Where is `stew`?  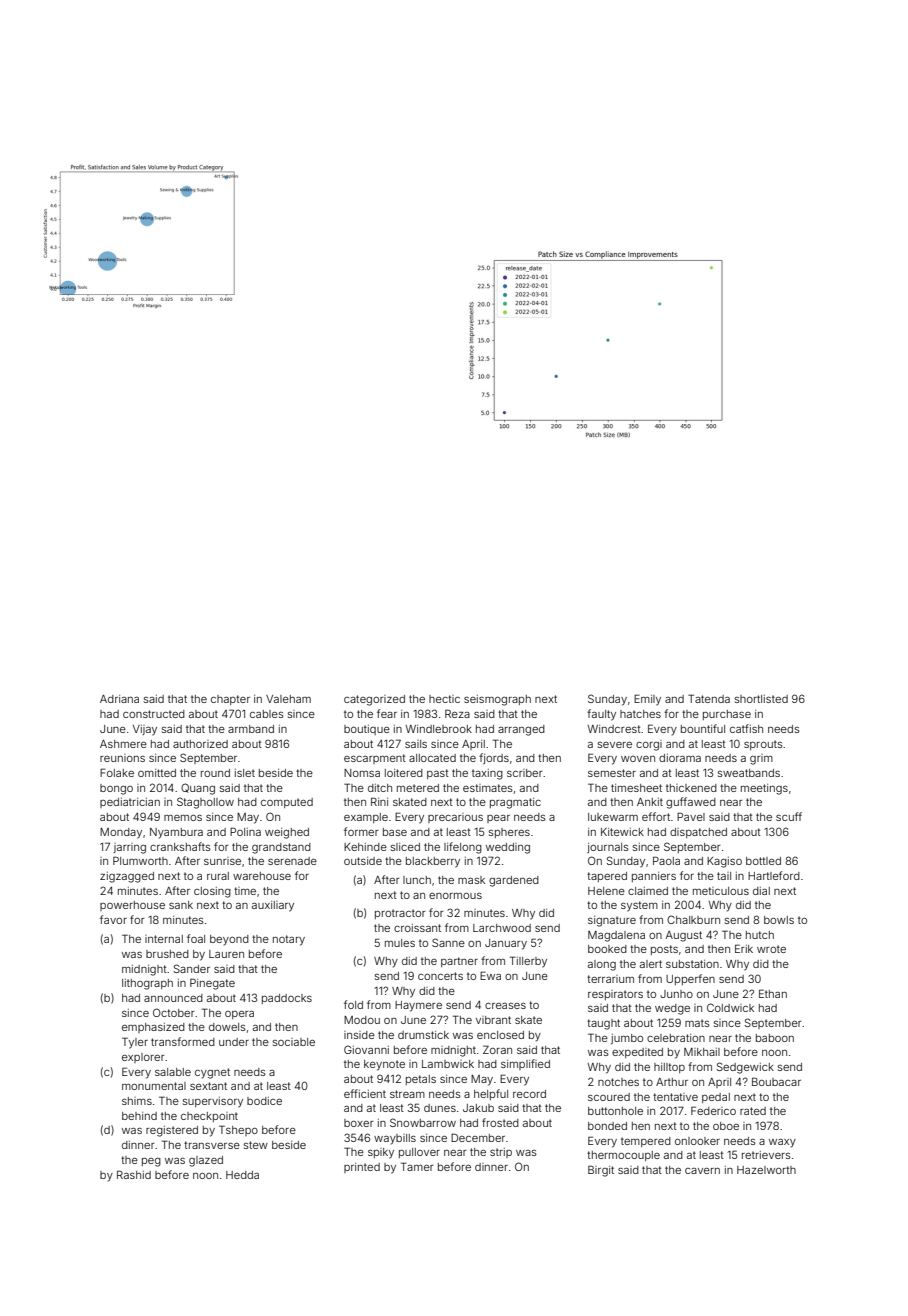
stew is located at coordinates (256, 1145).
